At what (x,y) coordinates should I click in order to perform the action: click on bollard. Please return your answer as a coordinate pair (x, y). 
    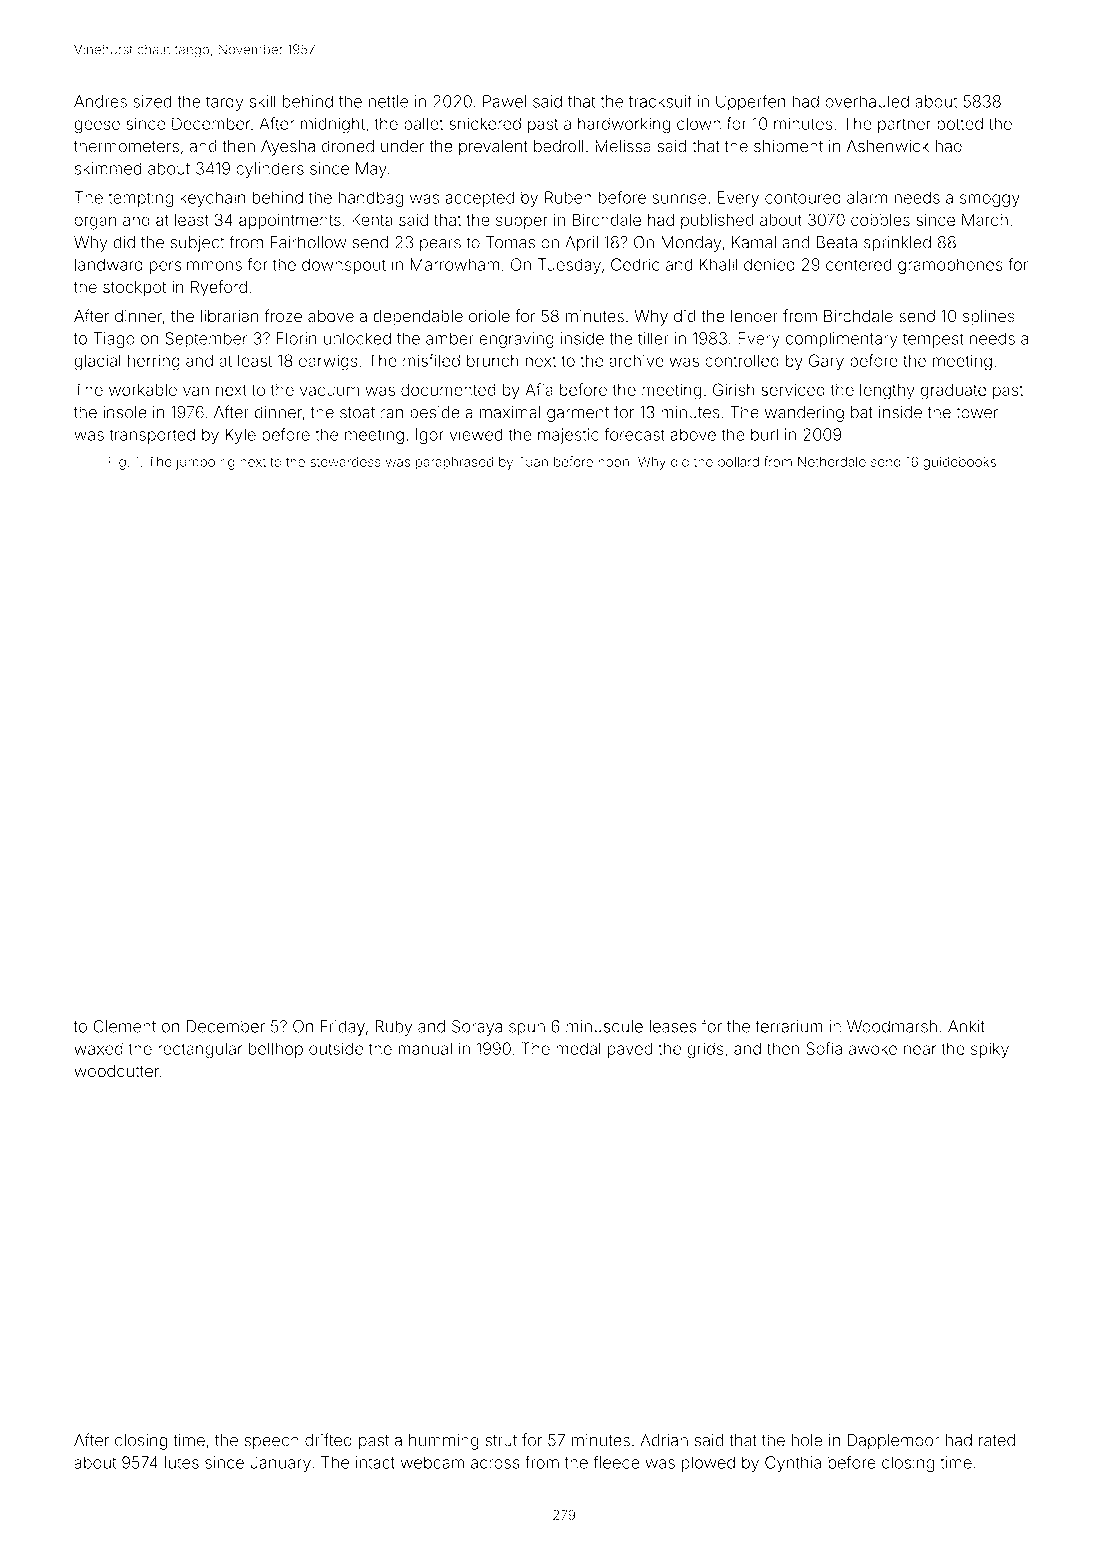
    Looking at the image, I should click on (738, 462).
